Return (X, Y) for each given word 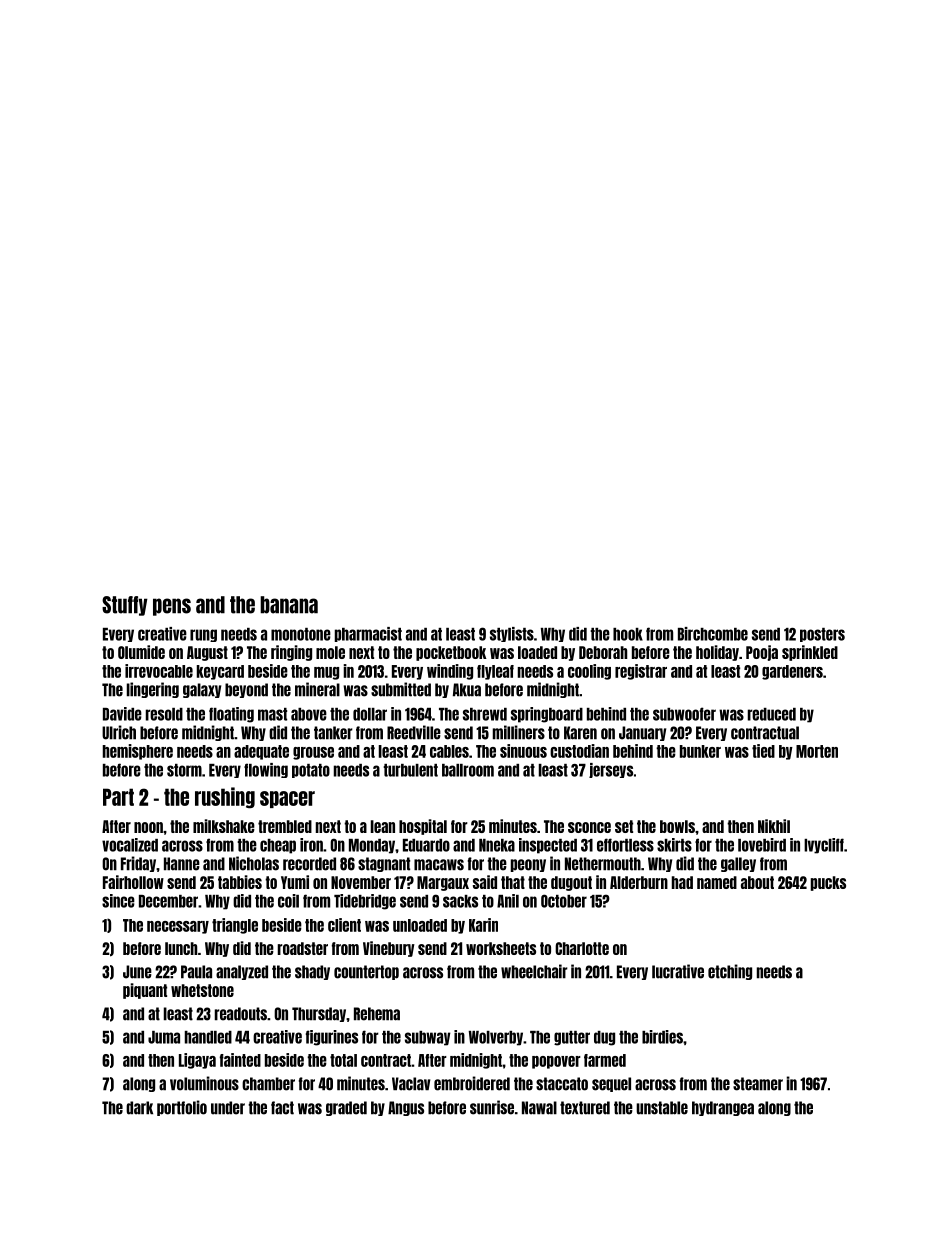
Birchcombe (713, 634)
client (344, 925)
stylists (512, 634)
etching (730, 972)
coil (288, 901)
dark (139, 1108)
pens (172, 607)
